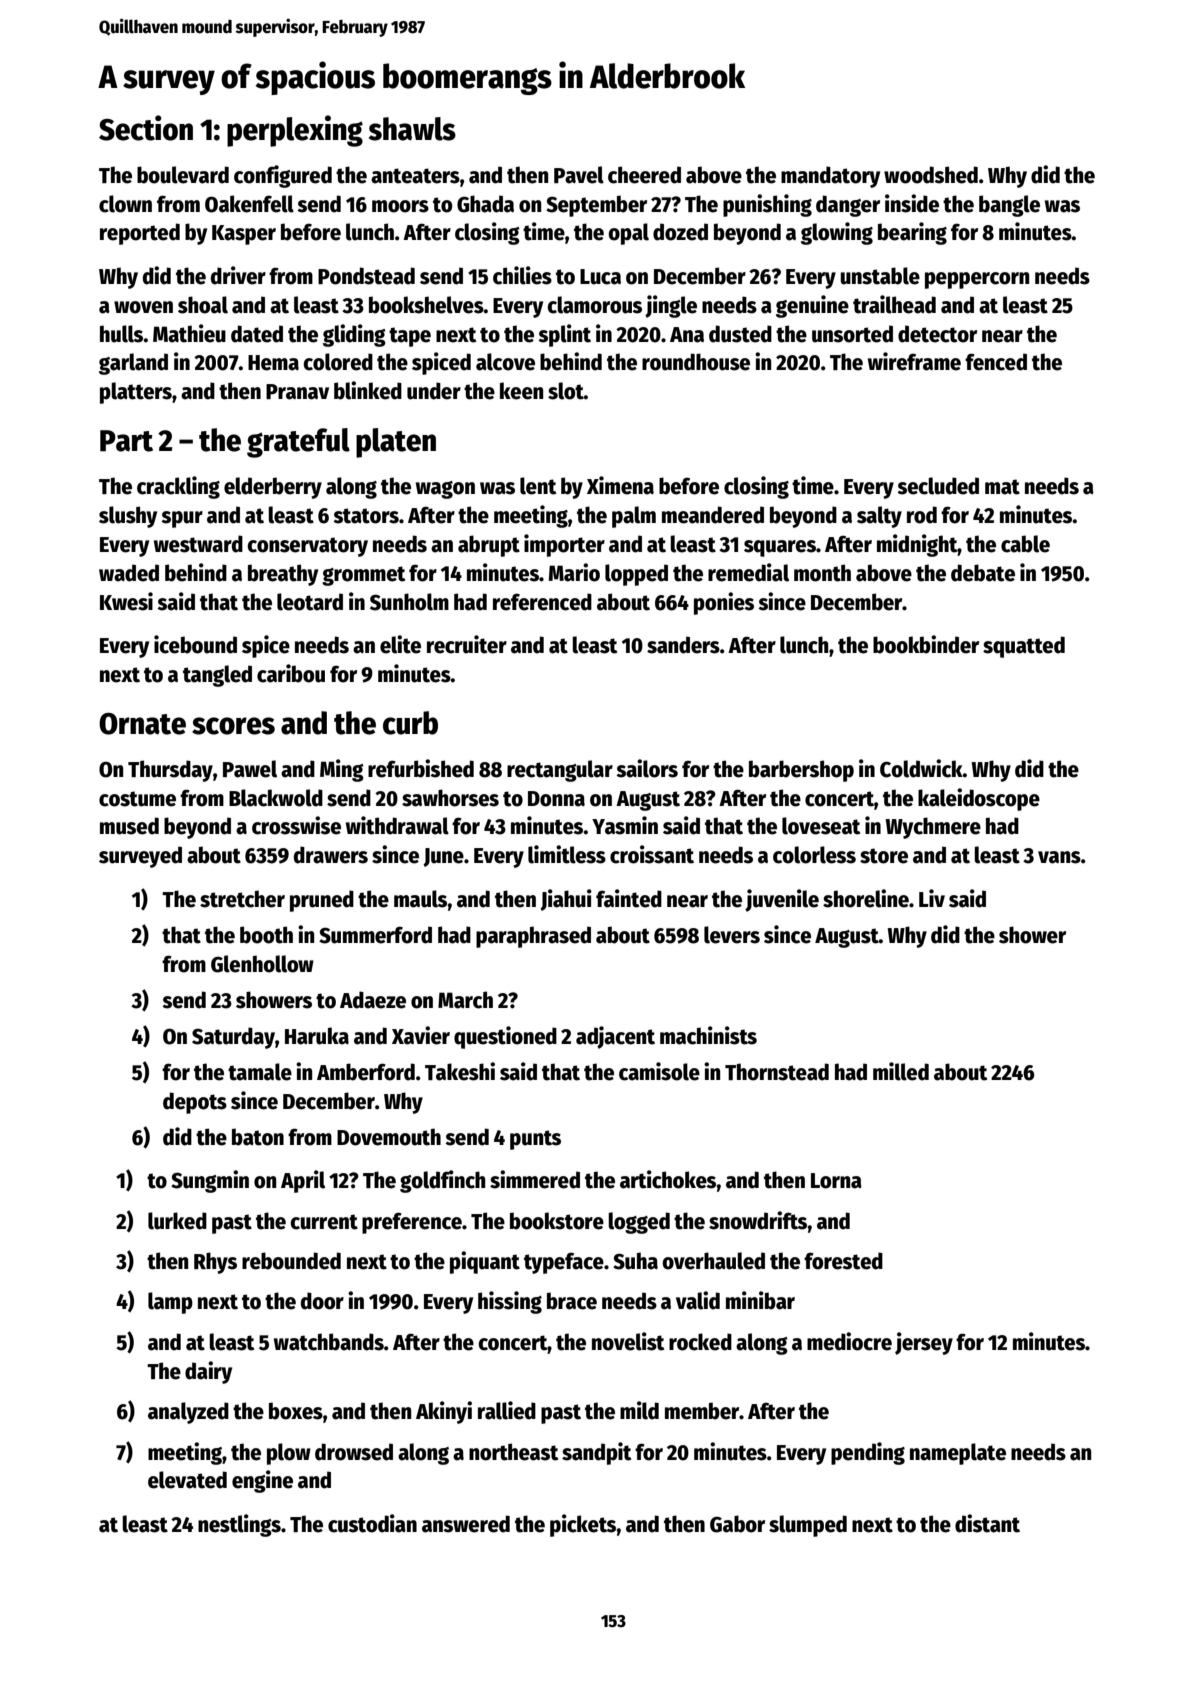  I want to click on squatted, so click(1024, 647).
